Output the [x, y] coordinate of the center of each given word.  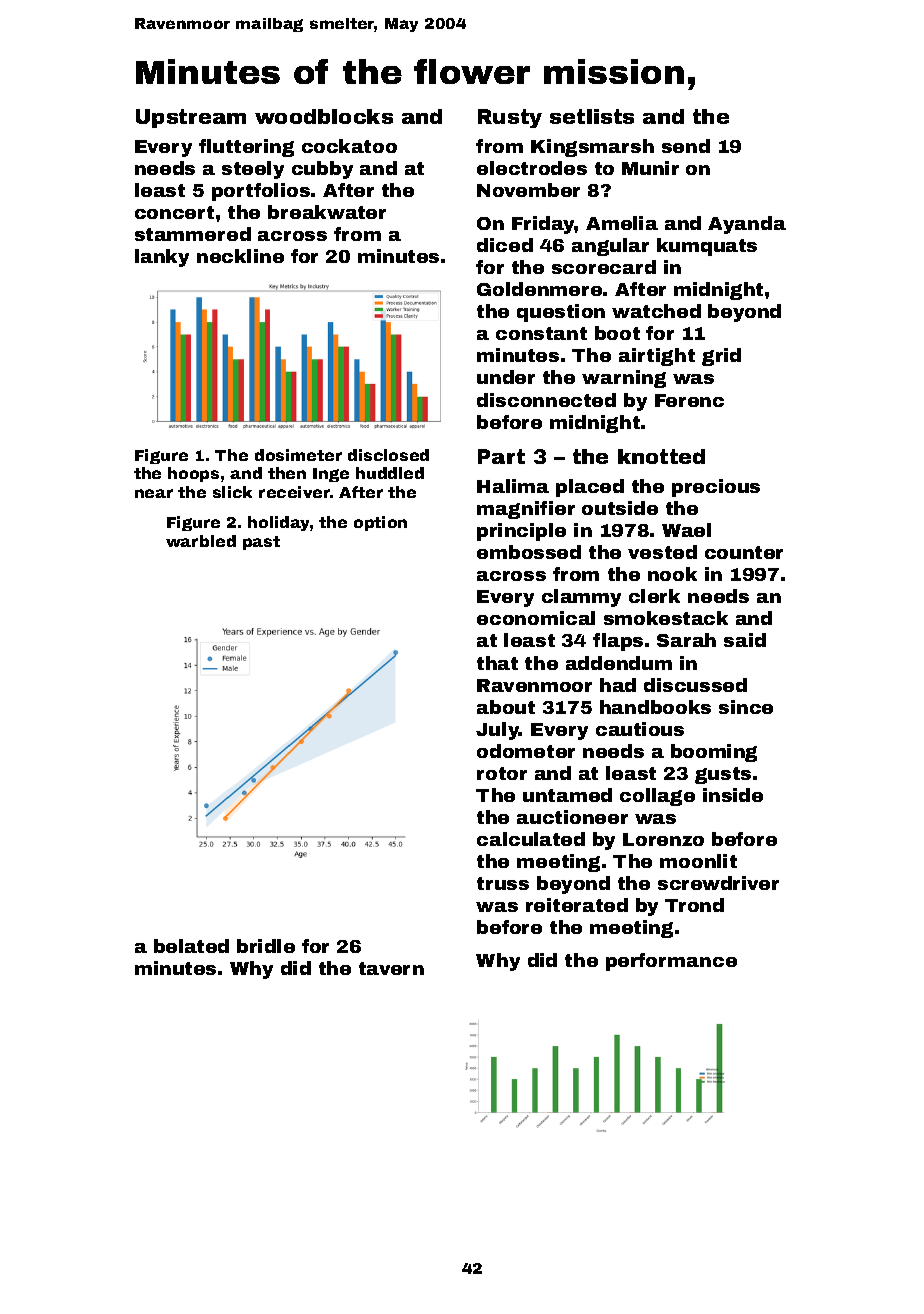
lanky [162, 258]
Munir [650, 168]
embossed [529, 552]
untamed [567, 795]
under [506, 377]
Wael [686, 530]
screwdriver [718, 883]
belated [191, 946]
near [154, 493]
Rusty [510, 118]
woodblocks [324, 116]
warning [624, 379]
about [506, 707]
